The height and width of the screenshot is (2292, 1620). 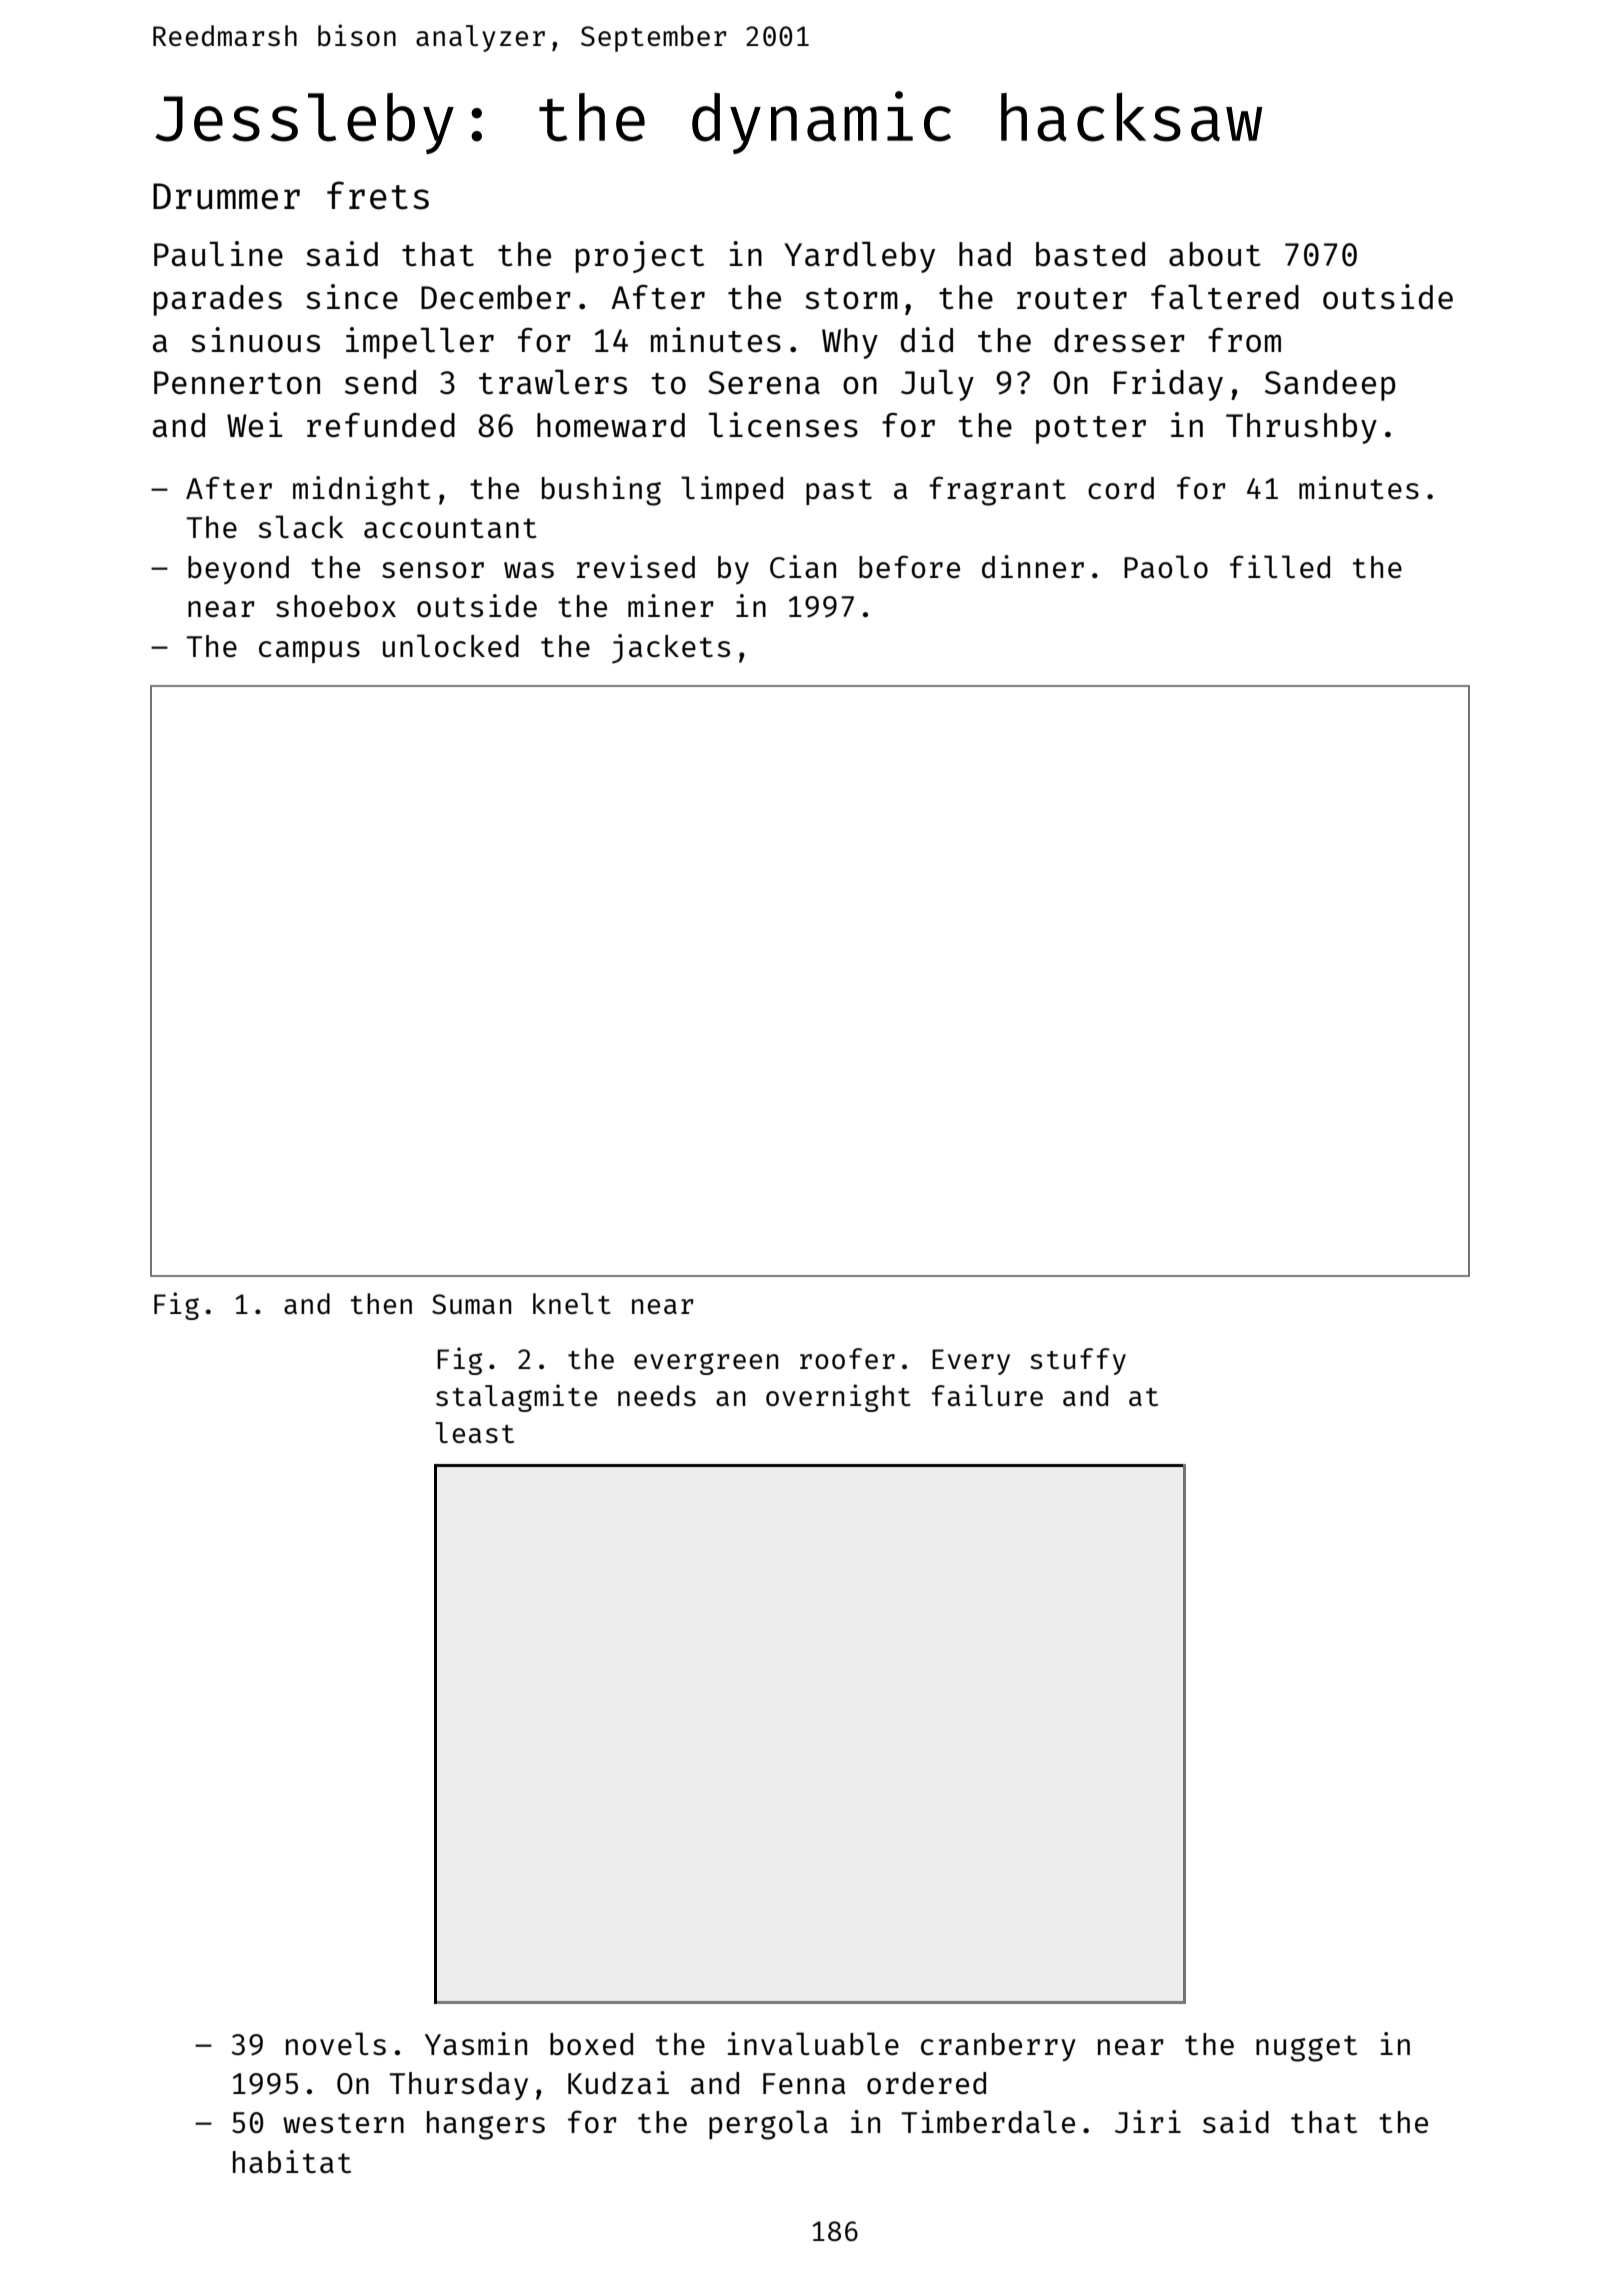 I want to click on failure, so click(x=987, y=1395).
